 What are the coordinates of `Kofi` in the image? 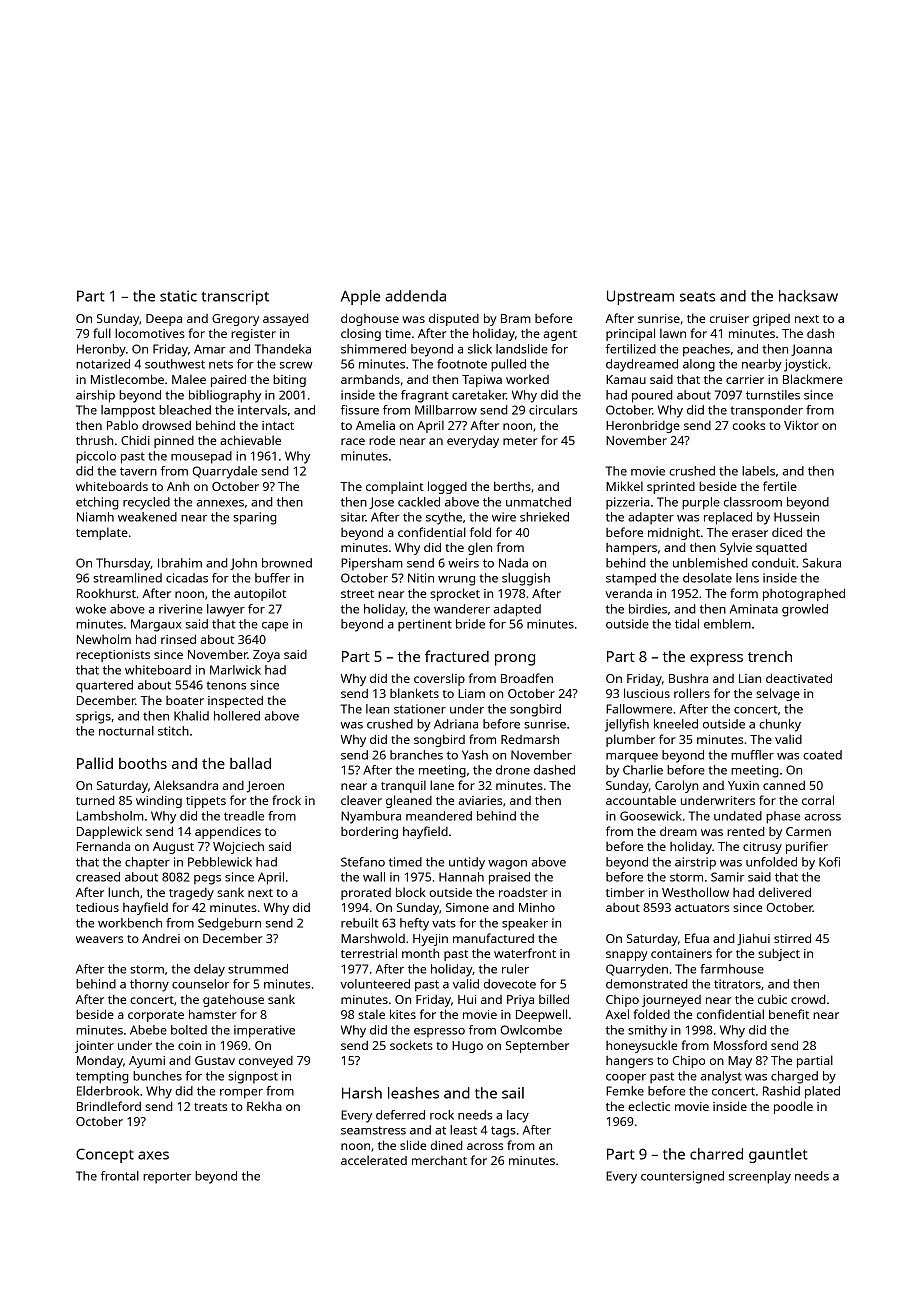 It's located at (829, 862).
